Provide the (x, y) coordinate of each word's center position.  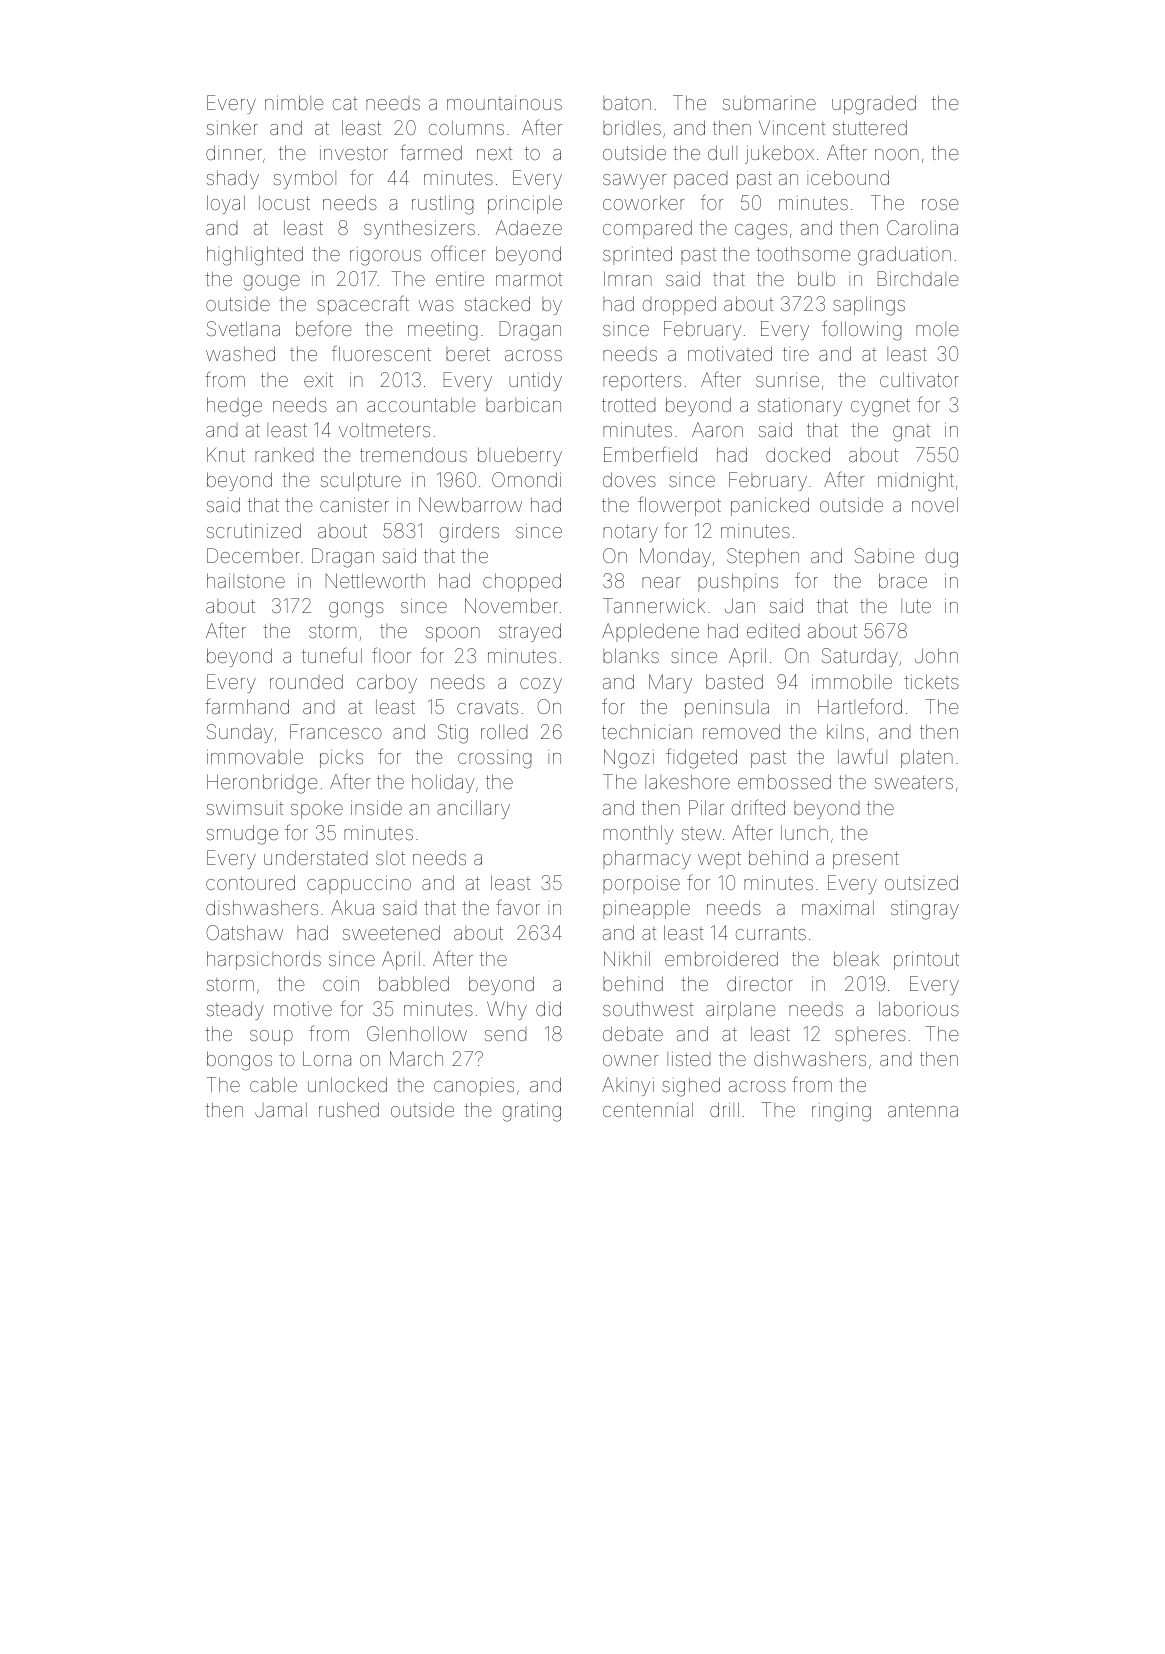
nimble (294, 102)
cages (761, 232)
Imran (628, 278)
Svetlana (243, 328)
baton (627, 103)
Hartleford (860, 706)
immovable (255, 756)
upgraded (874, 105)
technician (647, 731)
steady (235, 1010)
